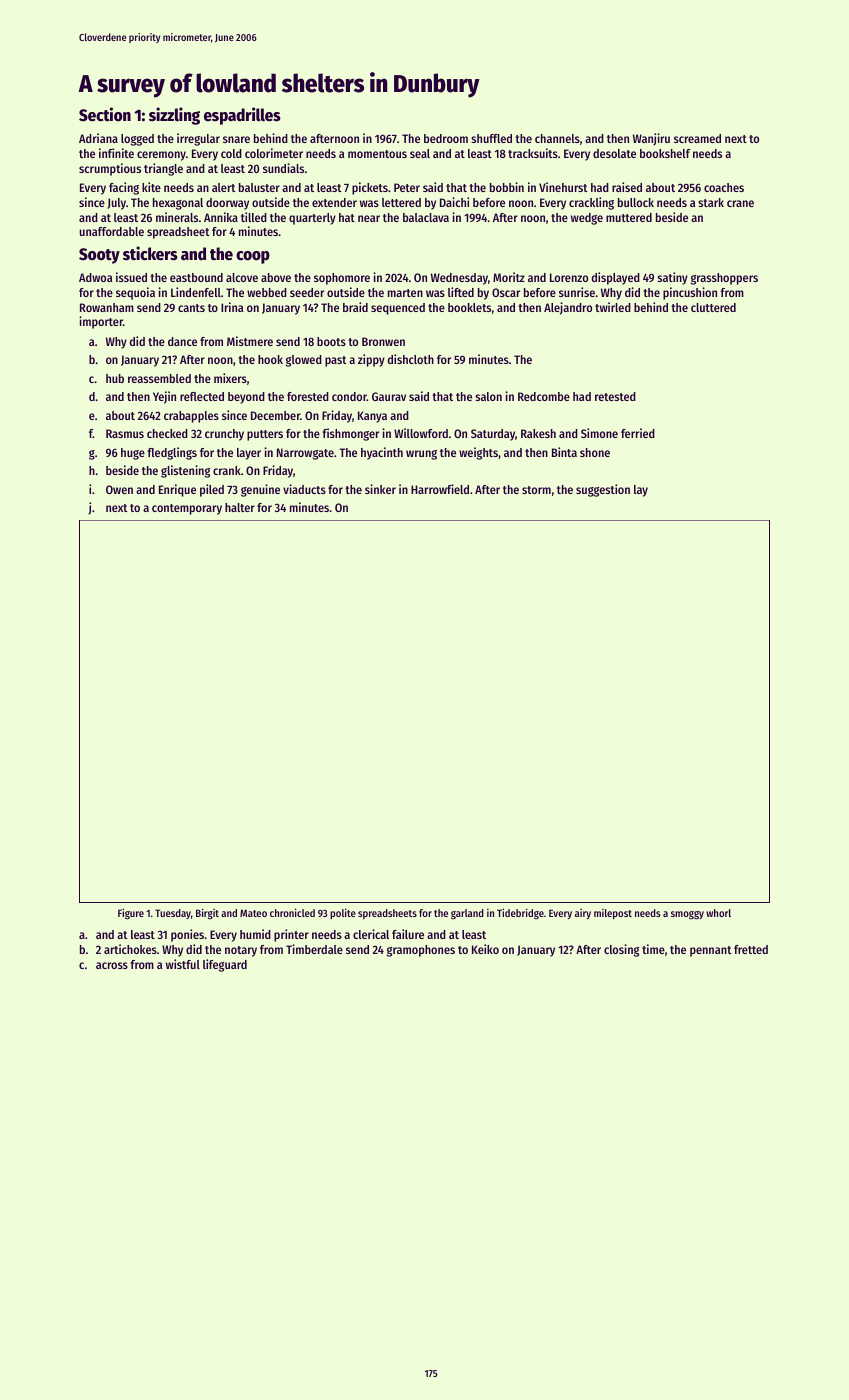 This image has width=849, height=1400. What do you see at coordinates (536, 490) in the image?
I see `storm` at bounding box center [536, 490].
